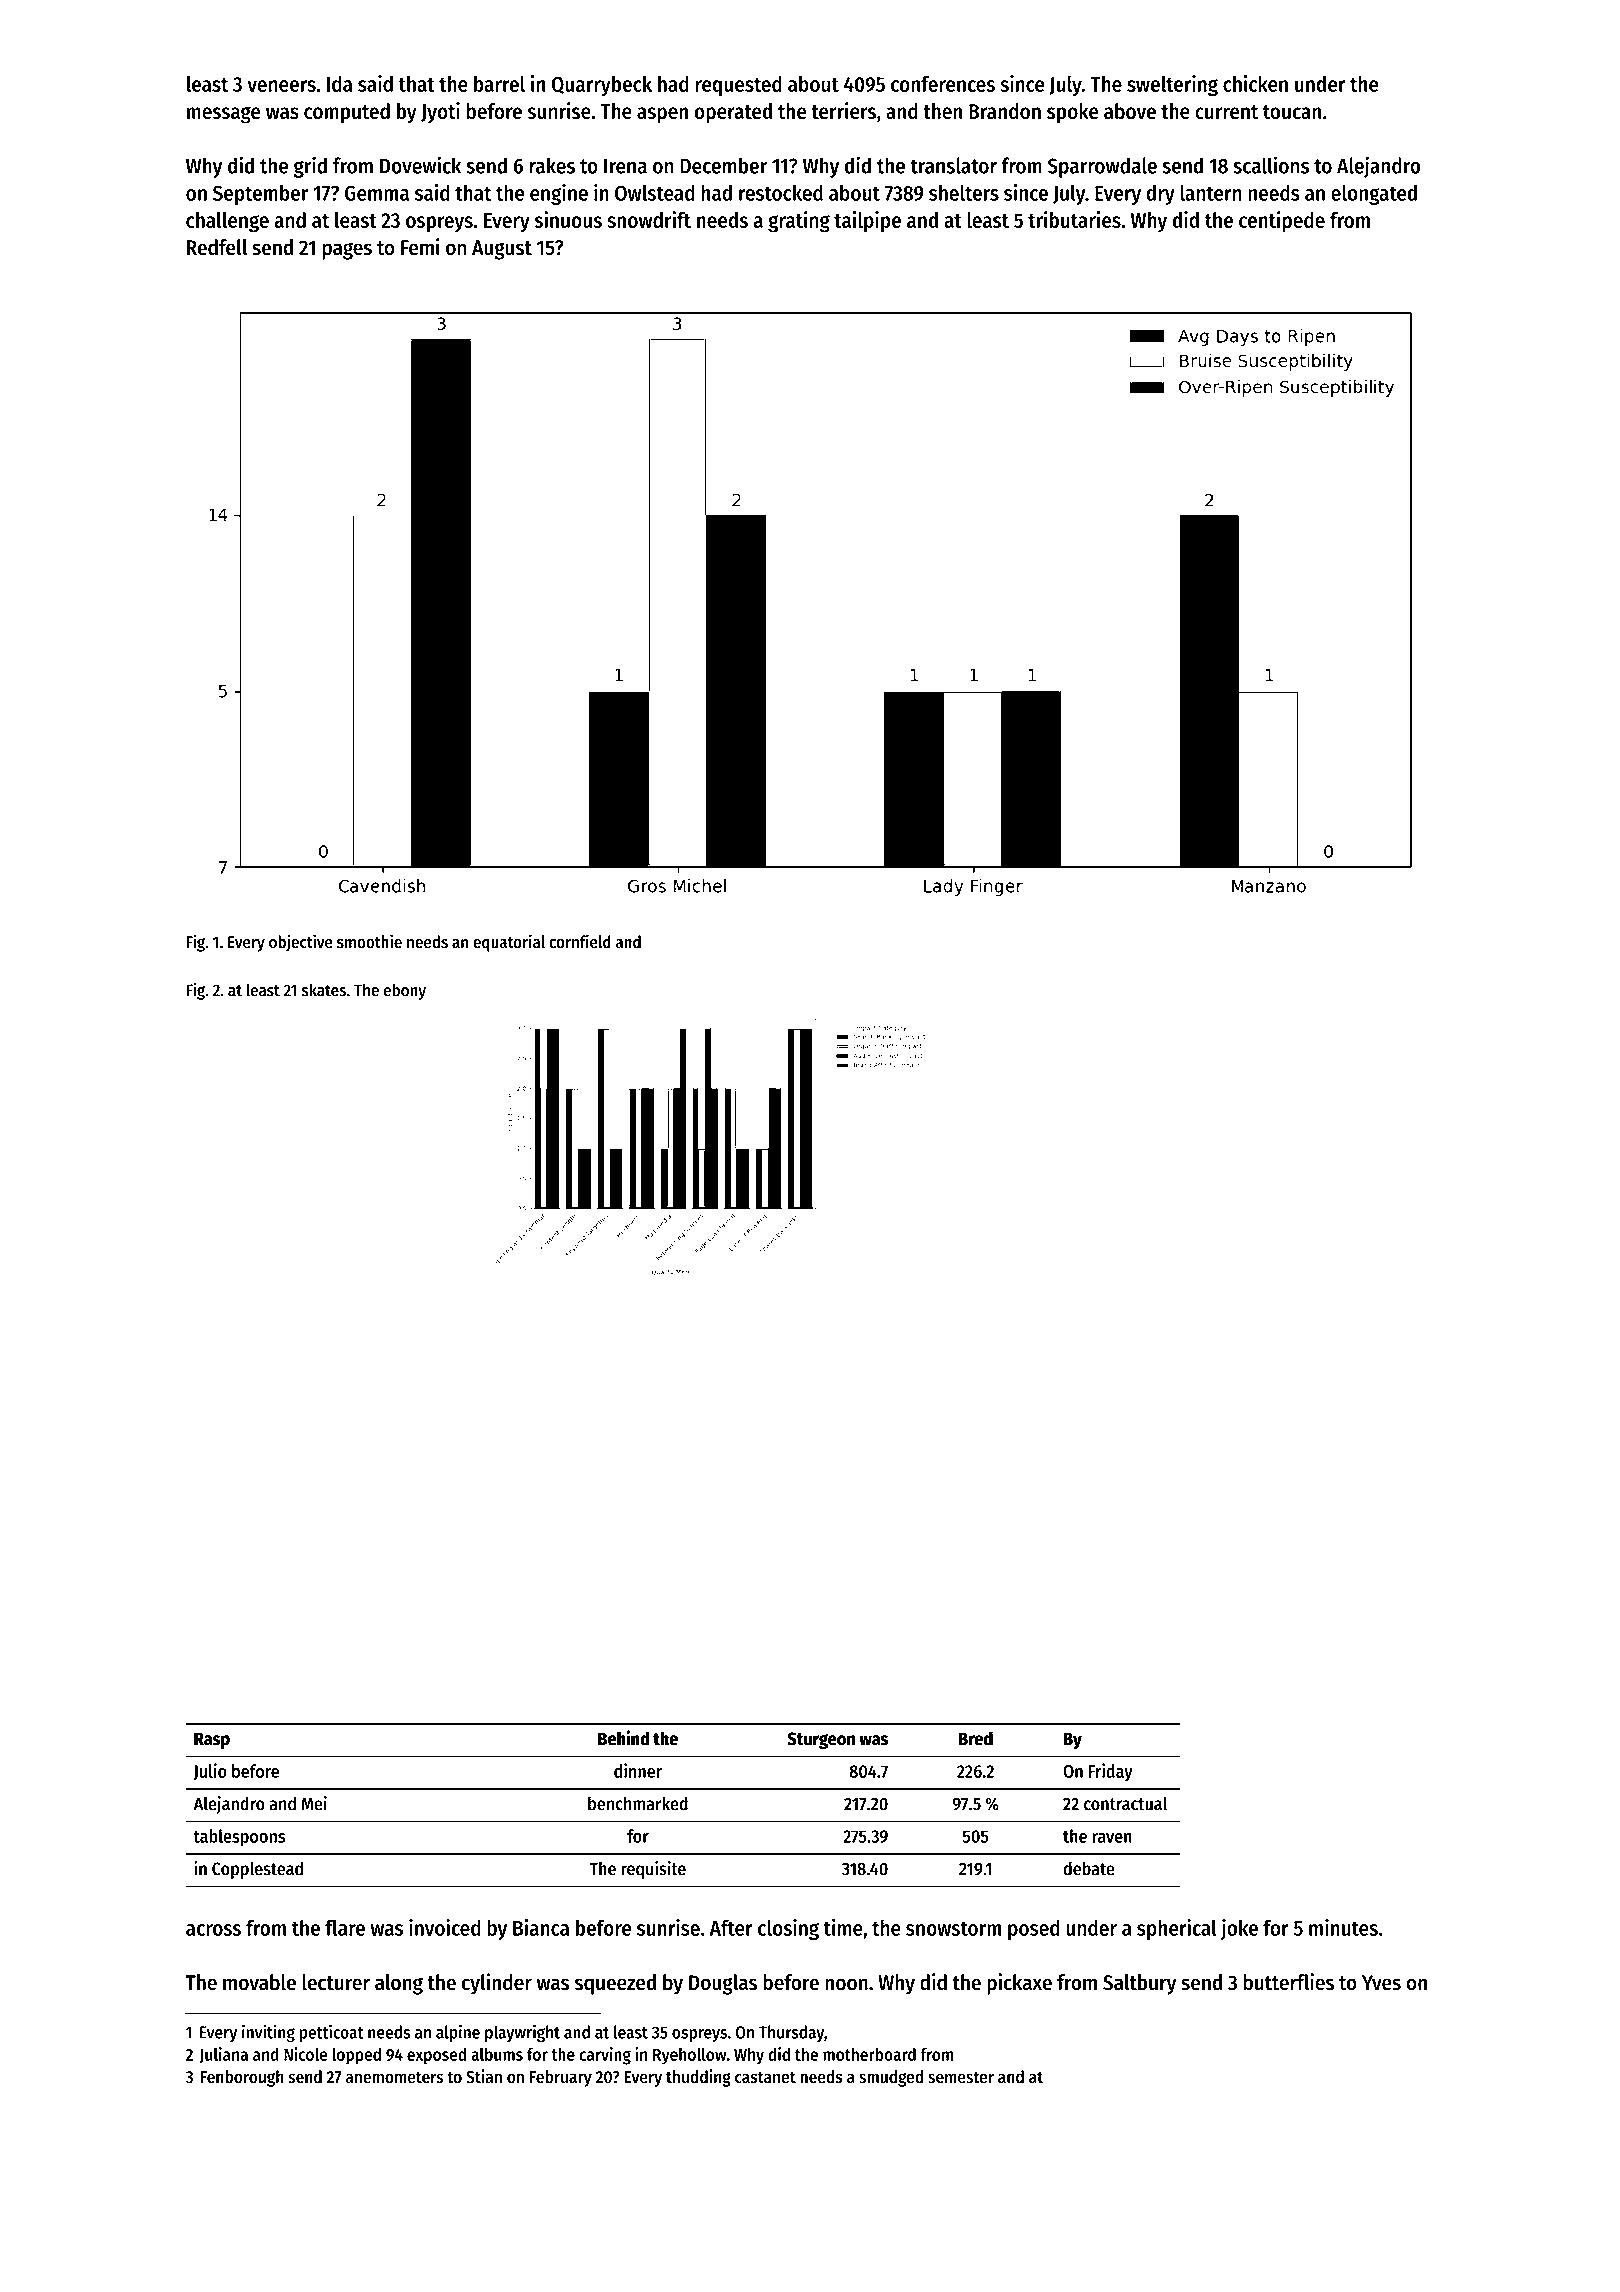  I want to click on cornfield, so click(580, 941).
